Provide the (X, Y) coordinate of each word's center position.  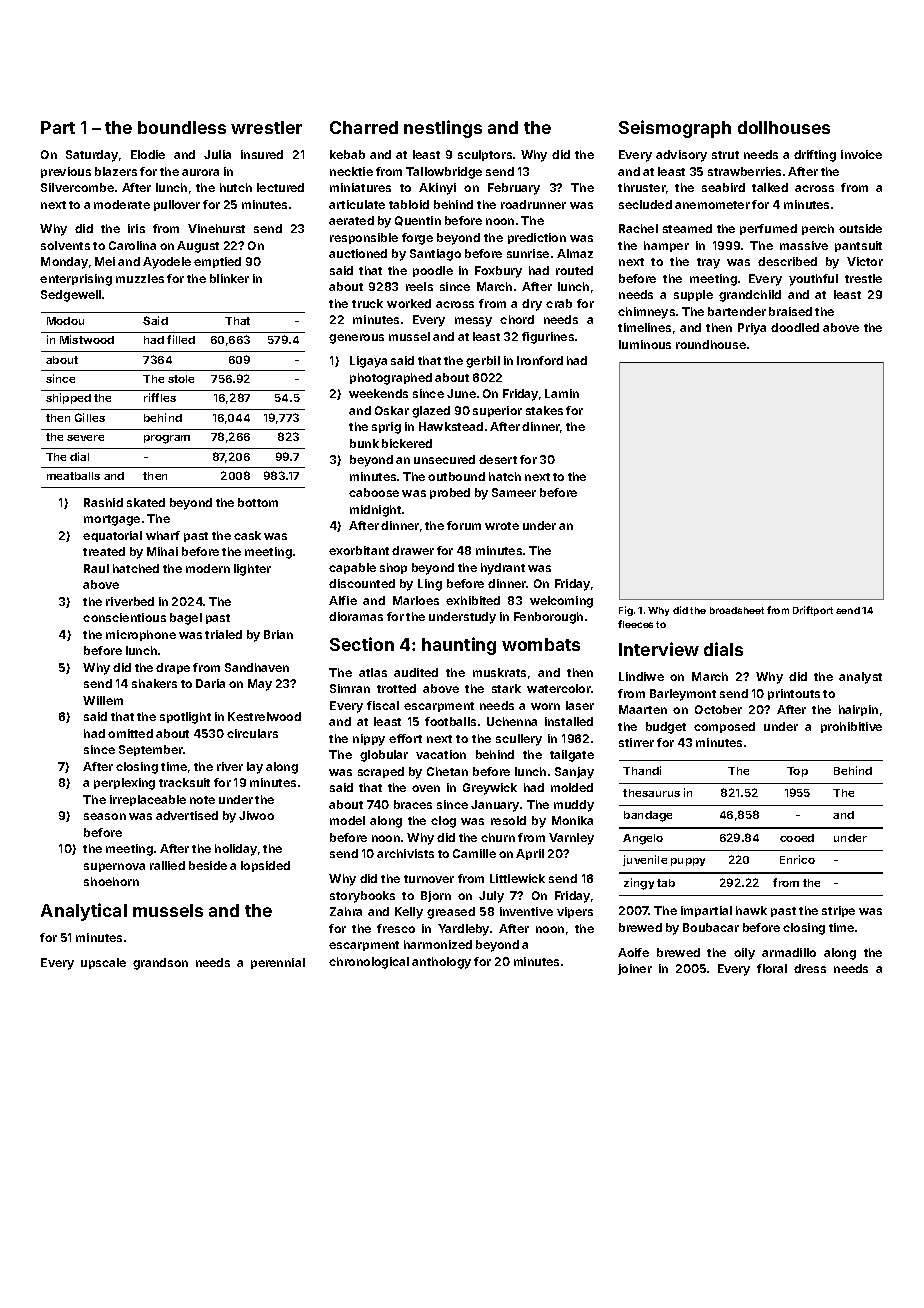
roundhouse (711, 344)
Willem (103, 700)
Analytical (84, 912)
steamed (687, 228)
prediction (537, 238)
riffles (160, 397)
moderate (122, 204)
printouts (794, 694)
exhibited (473, 600)
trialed (223, 634)
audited (416, 672)
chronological (369, 963)
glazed (431, 412)
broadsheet (737, 610)
